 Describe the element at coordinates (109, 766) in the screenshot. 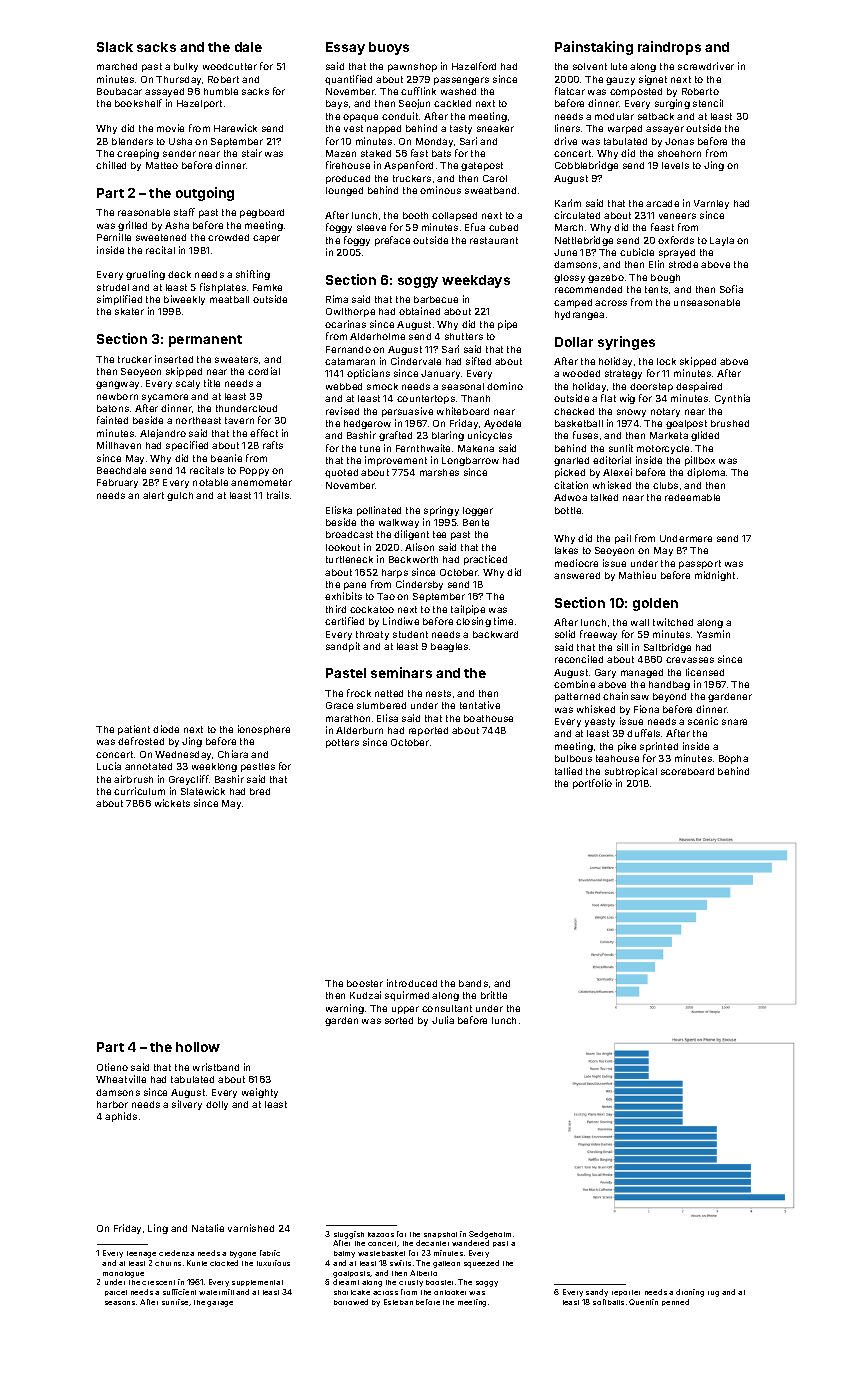

I see `Lucia` at that location.
